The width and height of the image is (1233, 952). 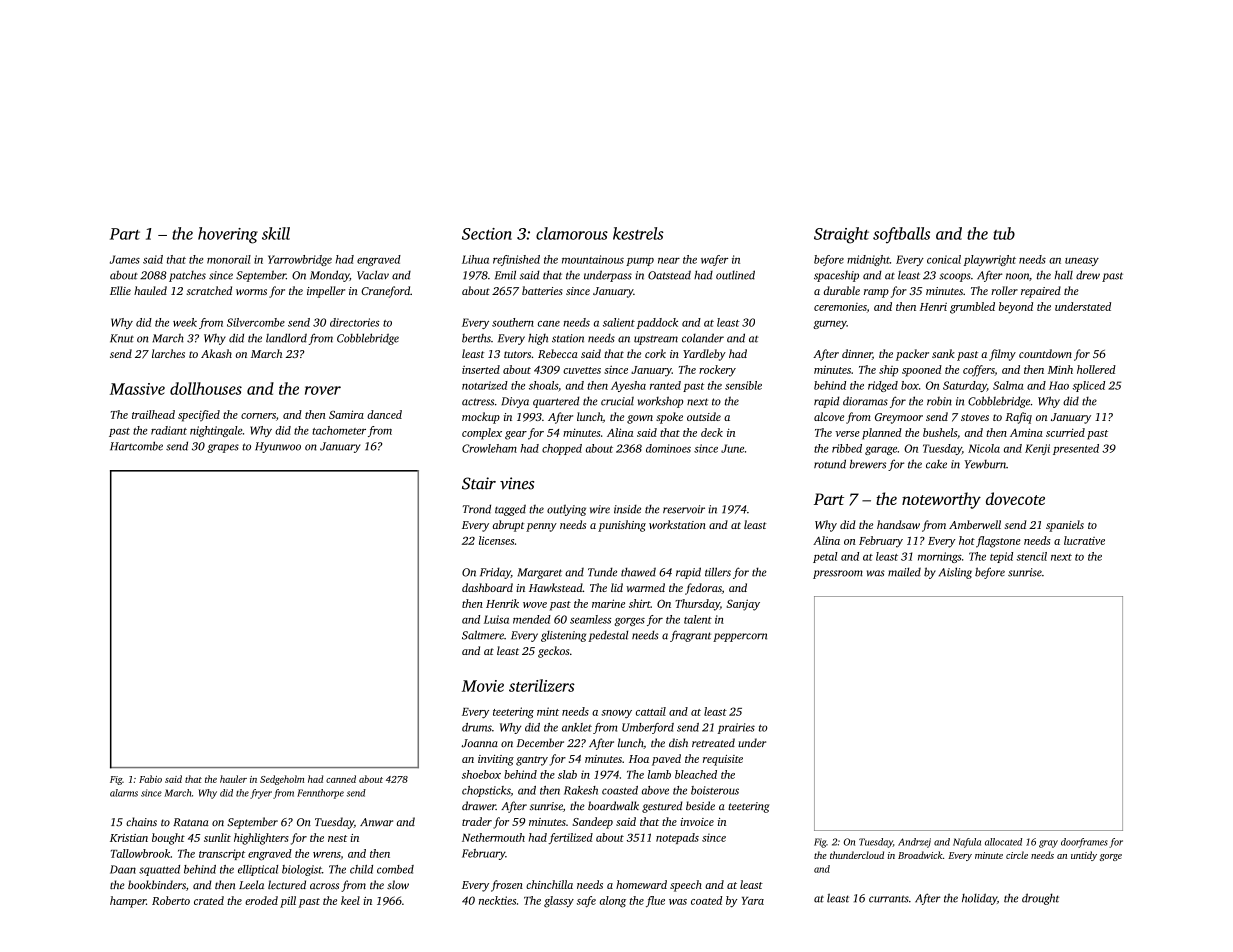 I want to click on pill, so click(x=288, y=902).
